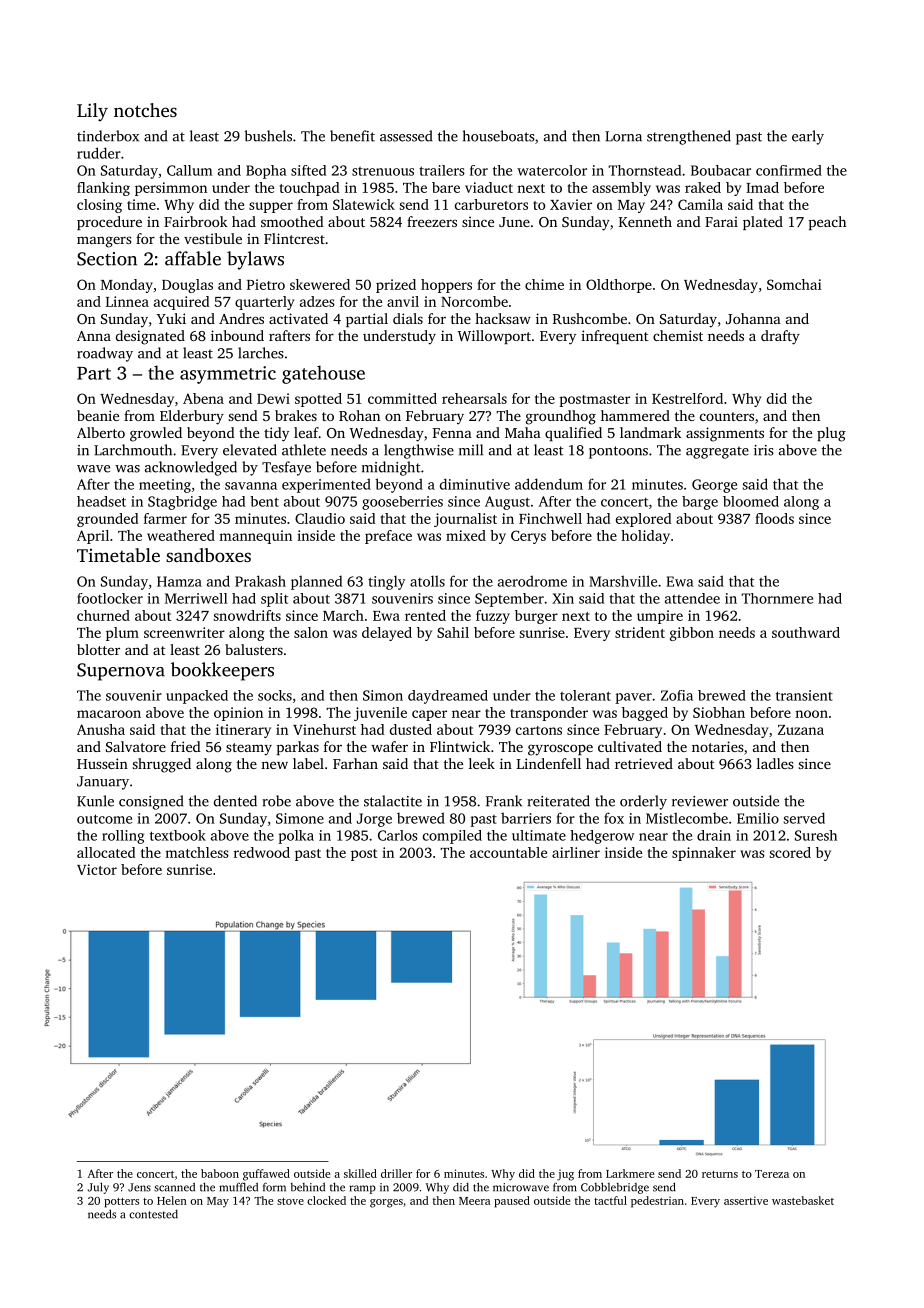 The height and width of the screenshot is (1308, 924). What do you see at coordinates (804, 695) in the screenshot?
I see `transient` at bounding box center [804, 695].
